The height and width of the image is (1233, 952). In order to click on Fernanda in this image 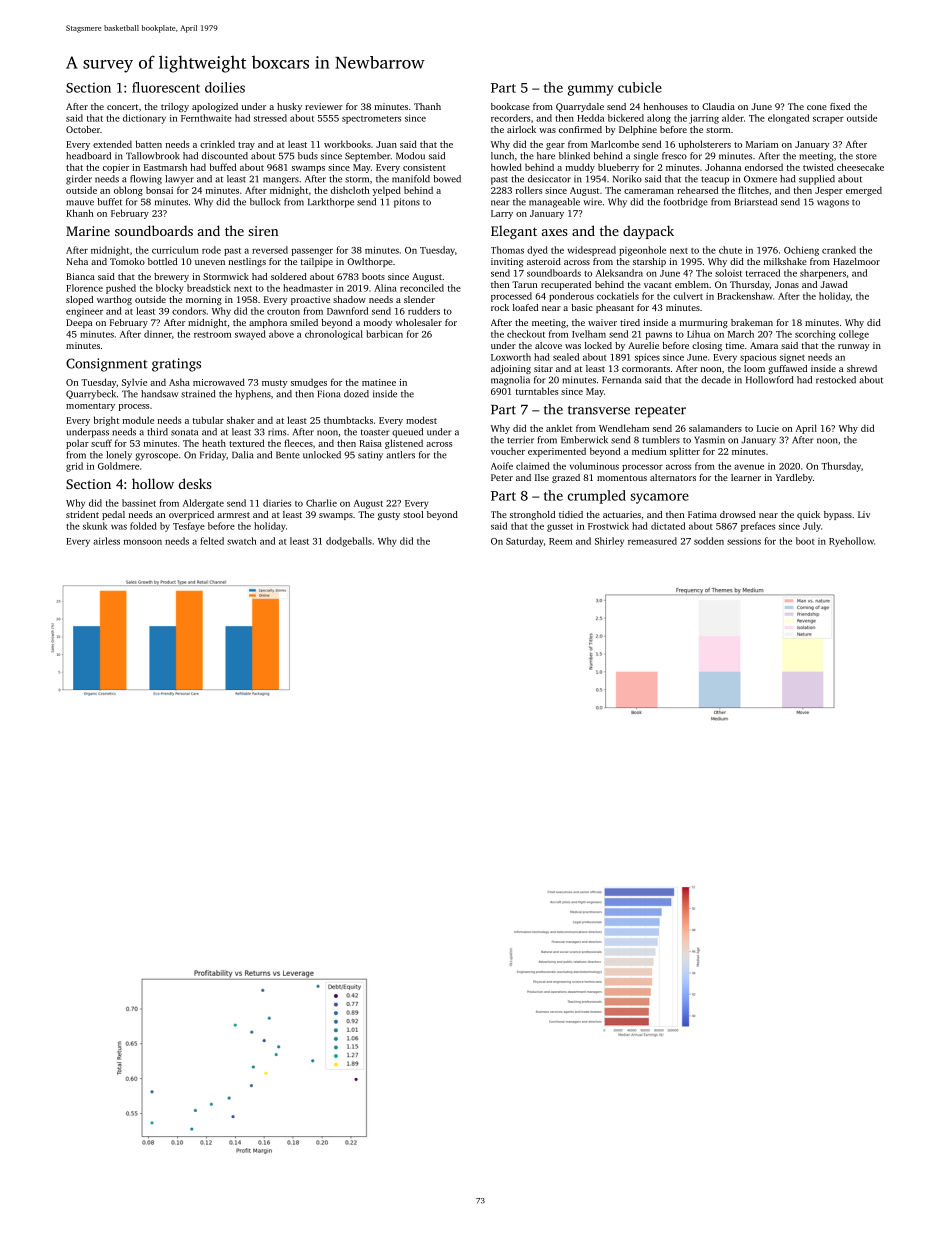, I will do `click(621, 380)`.
